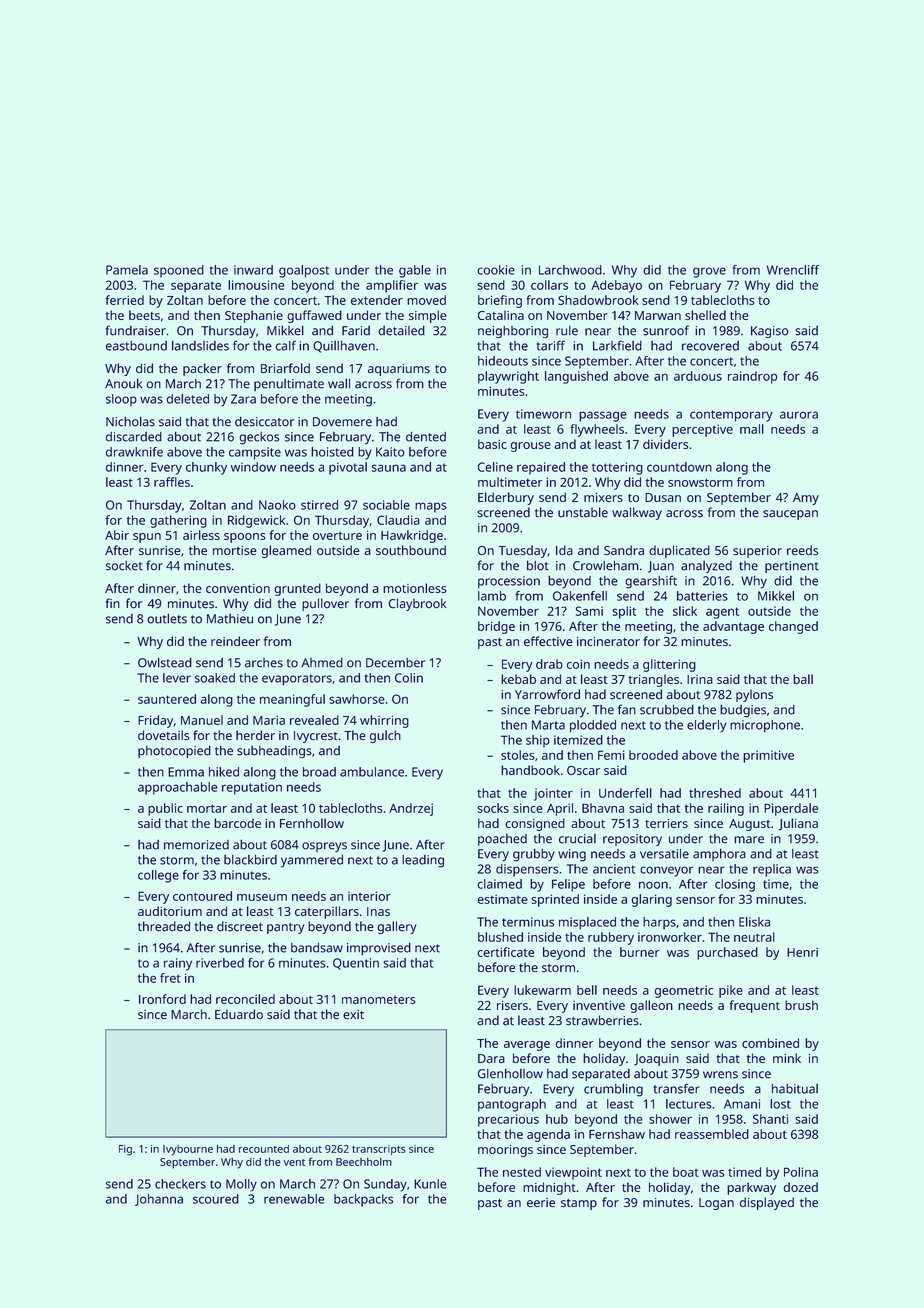  What do you see at coordinates (491, 1058) in the document?
I see `Dara` at bounding box center [491, 1058].
